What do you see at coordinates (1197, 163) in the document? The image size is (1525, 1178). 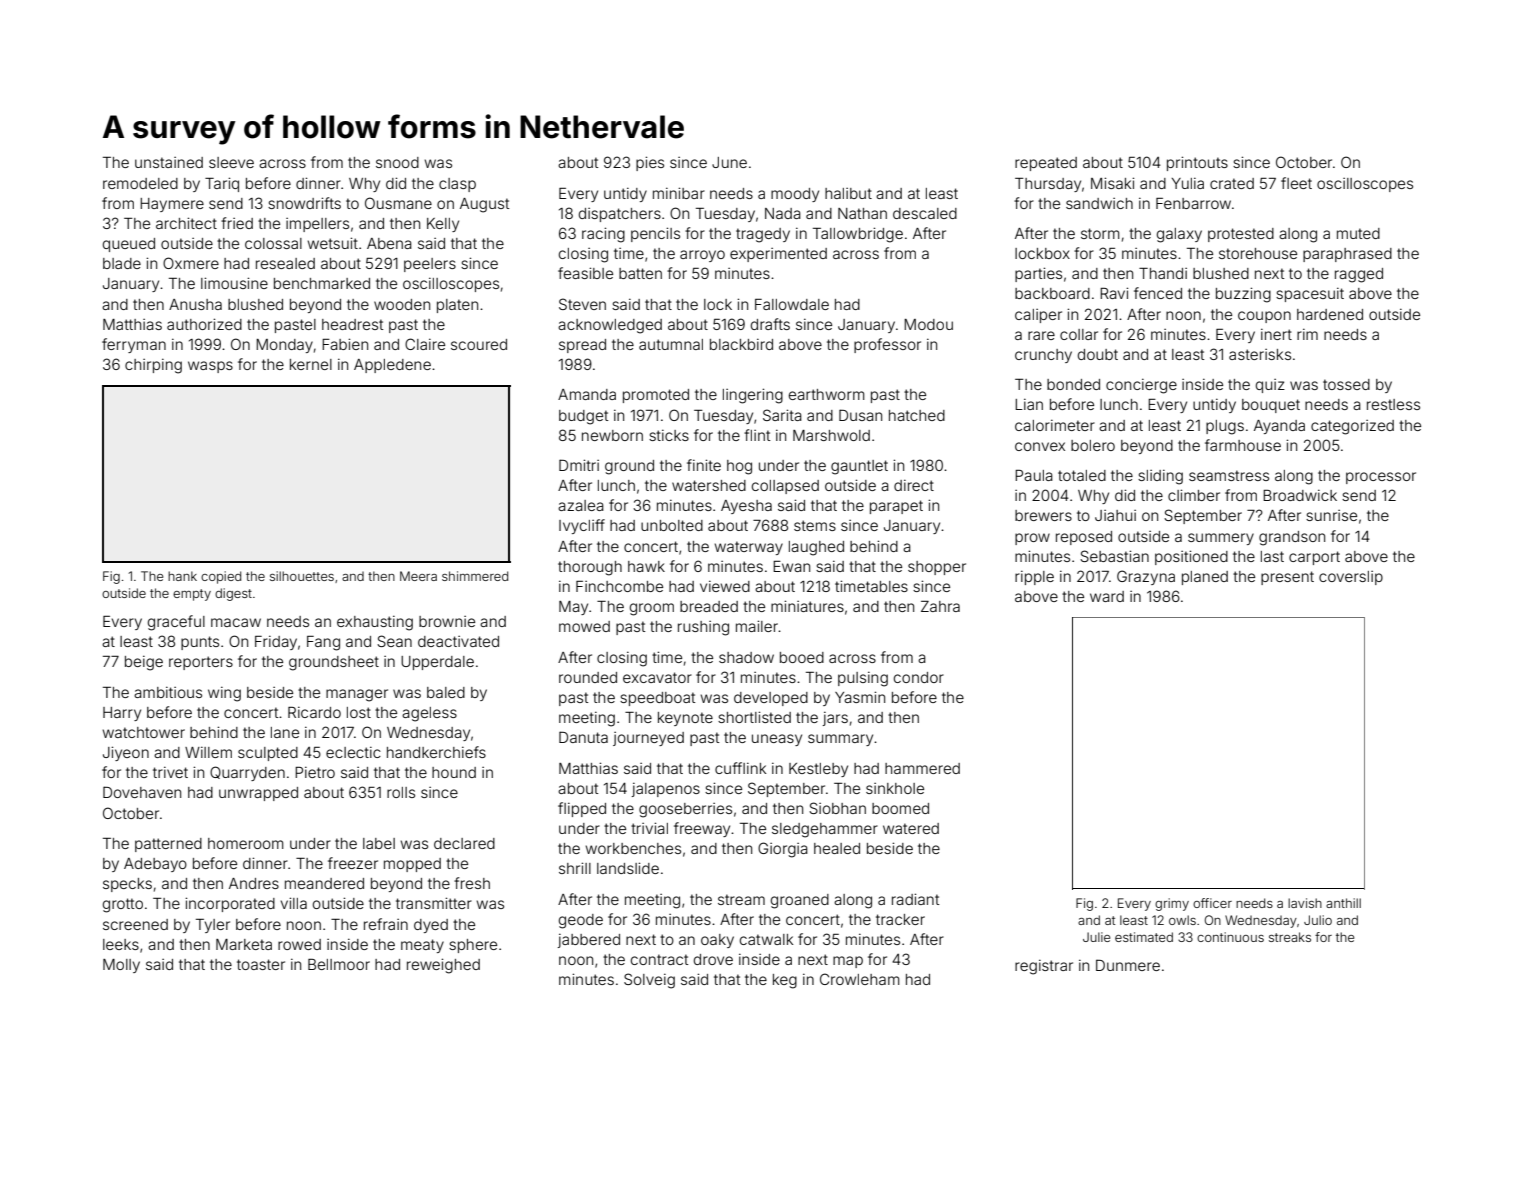 I see `printouts` at bounding box center [1197, 163].
